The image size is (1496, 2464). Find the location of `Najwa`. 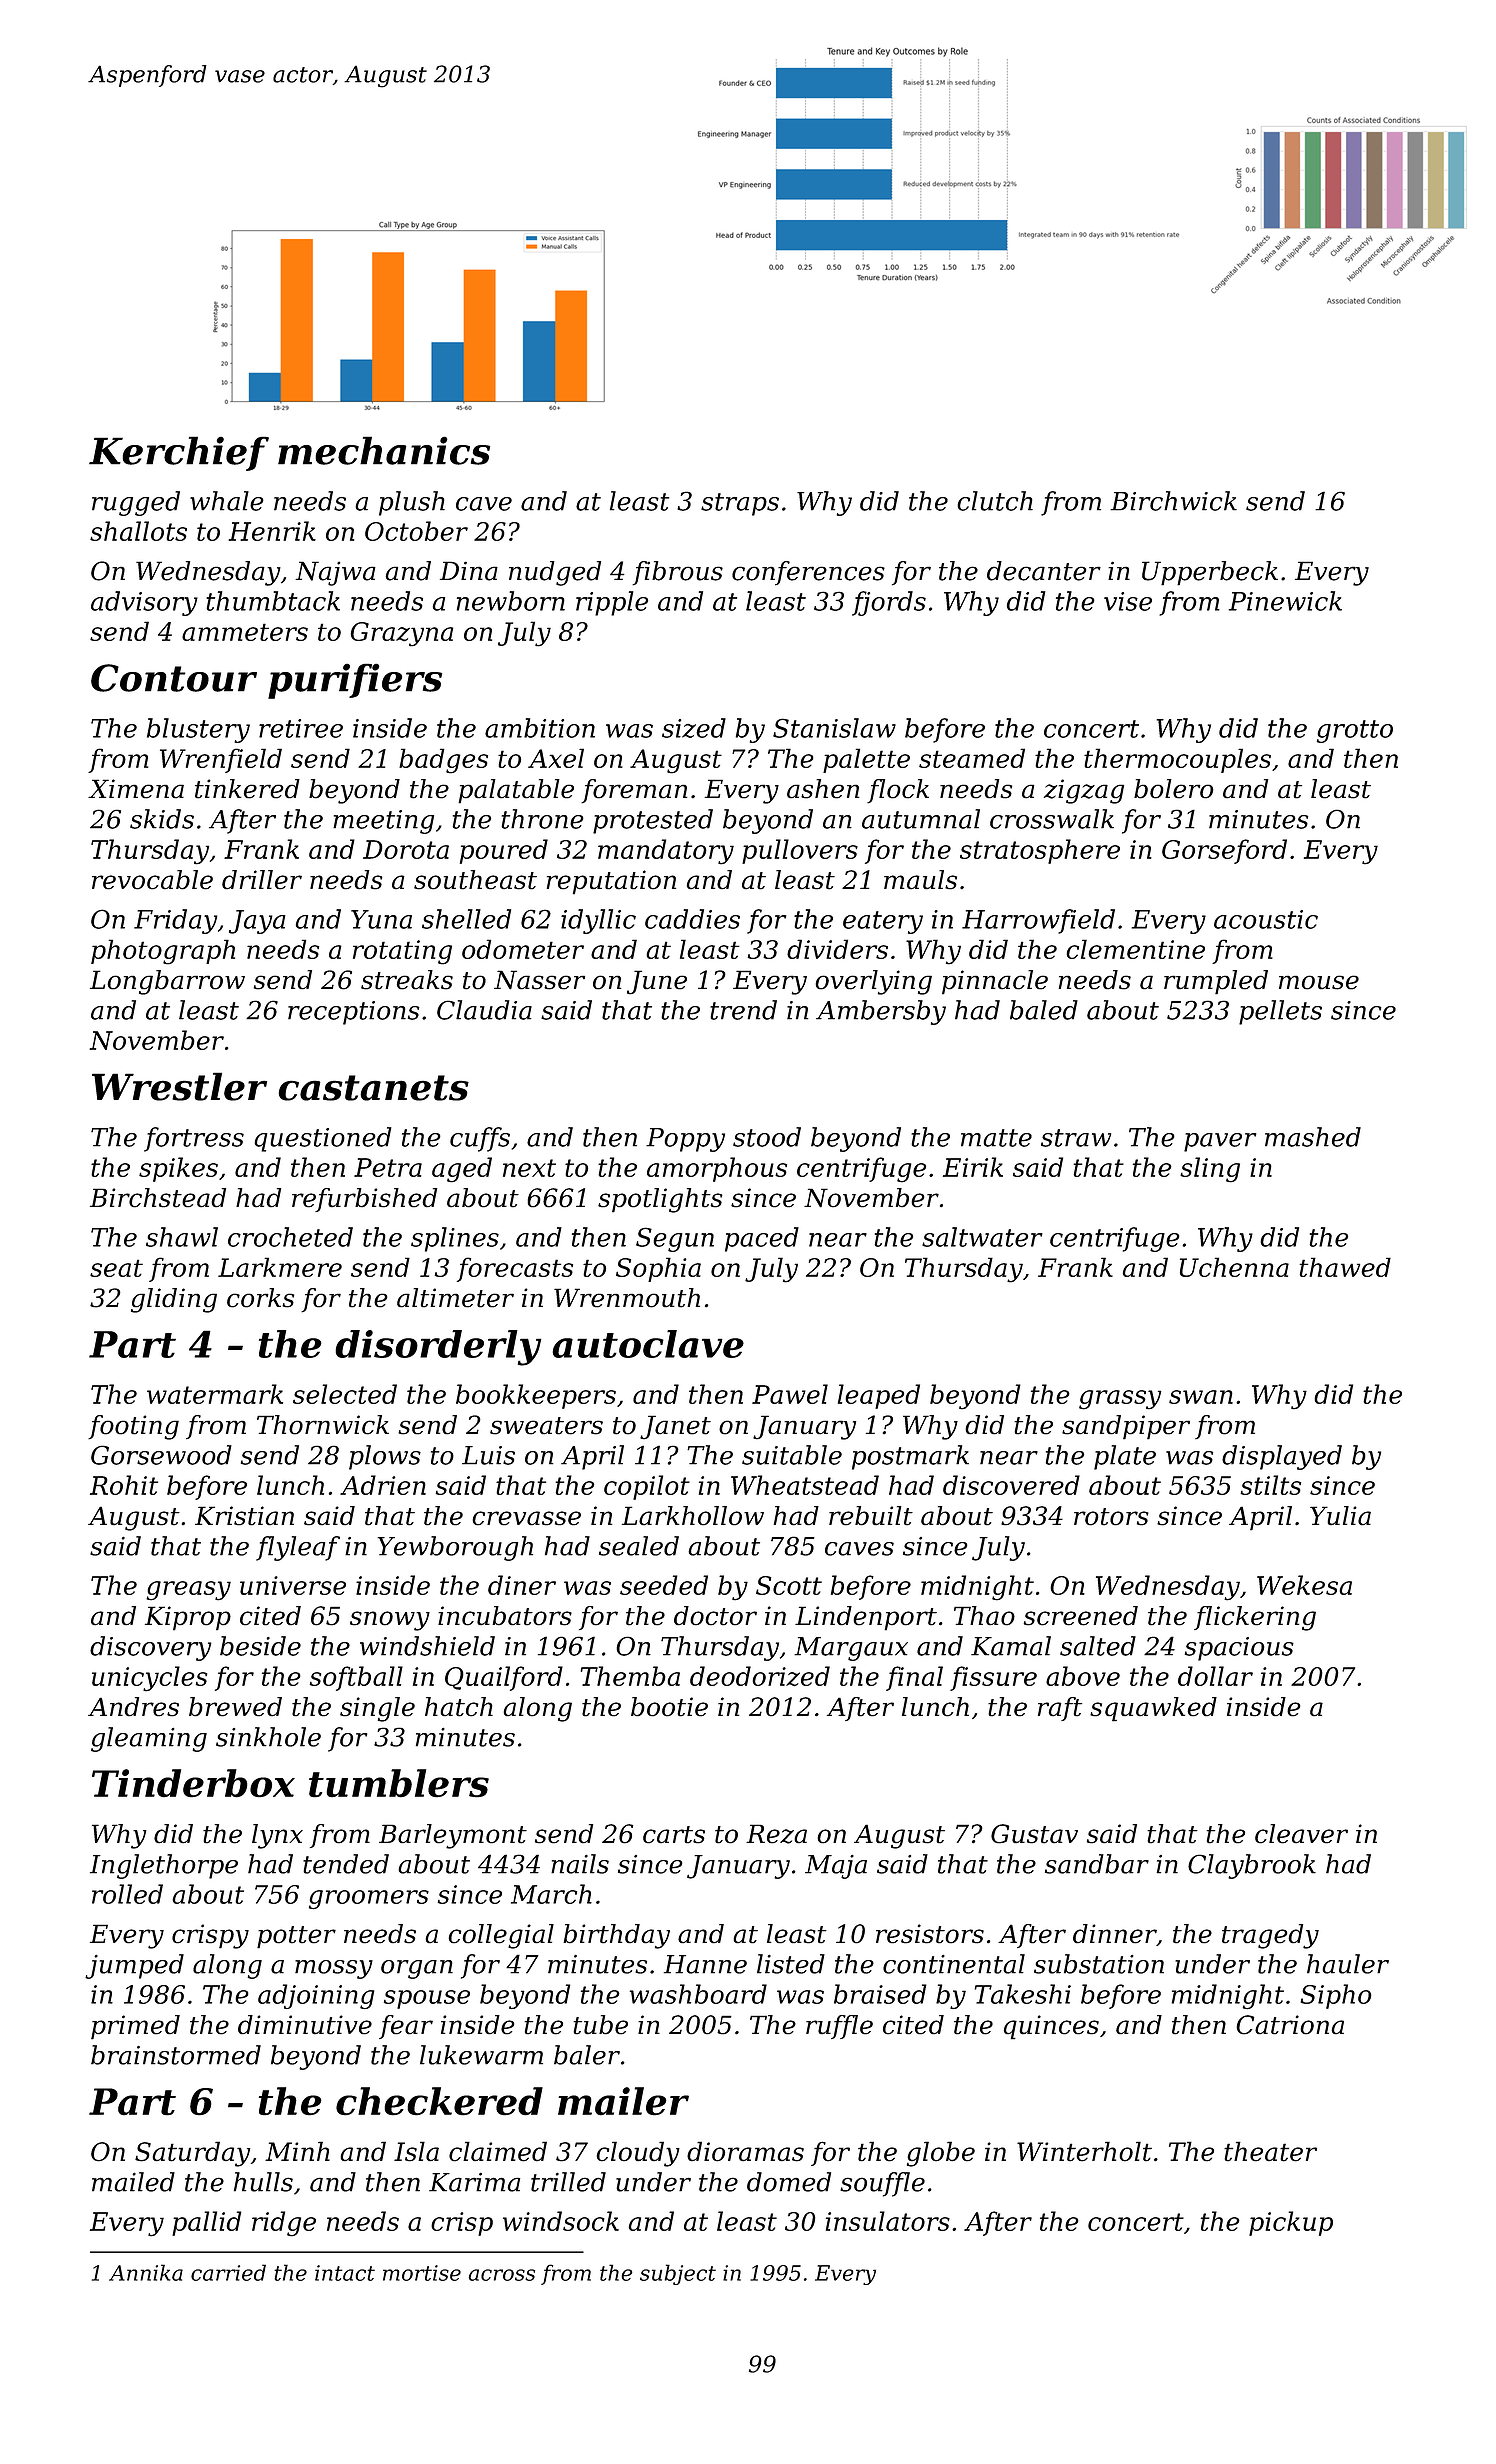

Najwa is located at coordinates (335, 573).
